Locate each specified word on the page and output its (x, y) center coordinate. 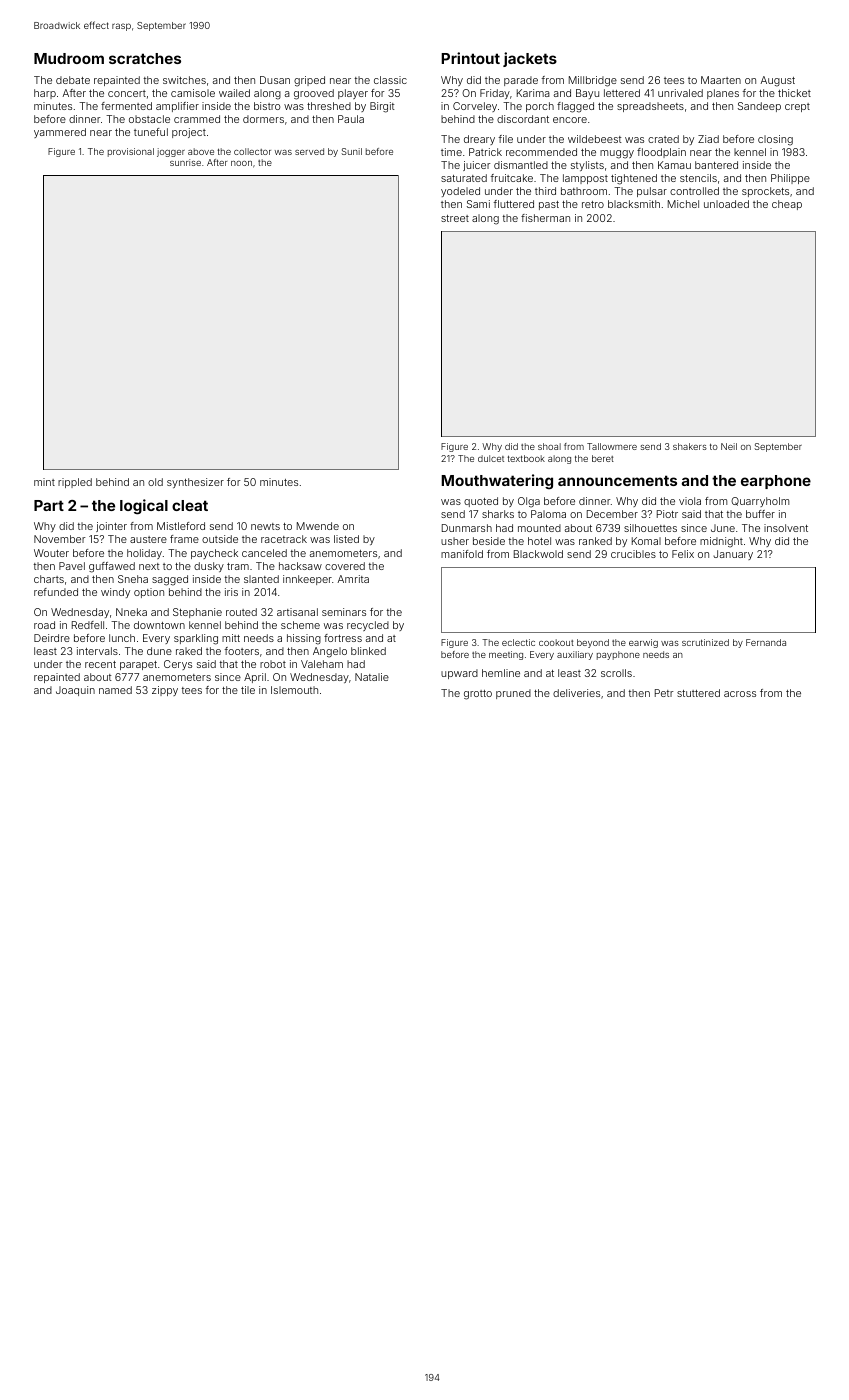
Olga (529, 502)
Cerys (178, 665)
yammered (60, 133)
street (455, 218)
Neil (729, 446)
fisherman (545, 218)
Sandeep (759, 107)
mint (44, 482)
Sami (478, 204)
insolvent (786, 528)
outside (220, 539)
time (451, 152)
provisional (131, 152)
